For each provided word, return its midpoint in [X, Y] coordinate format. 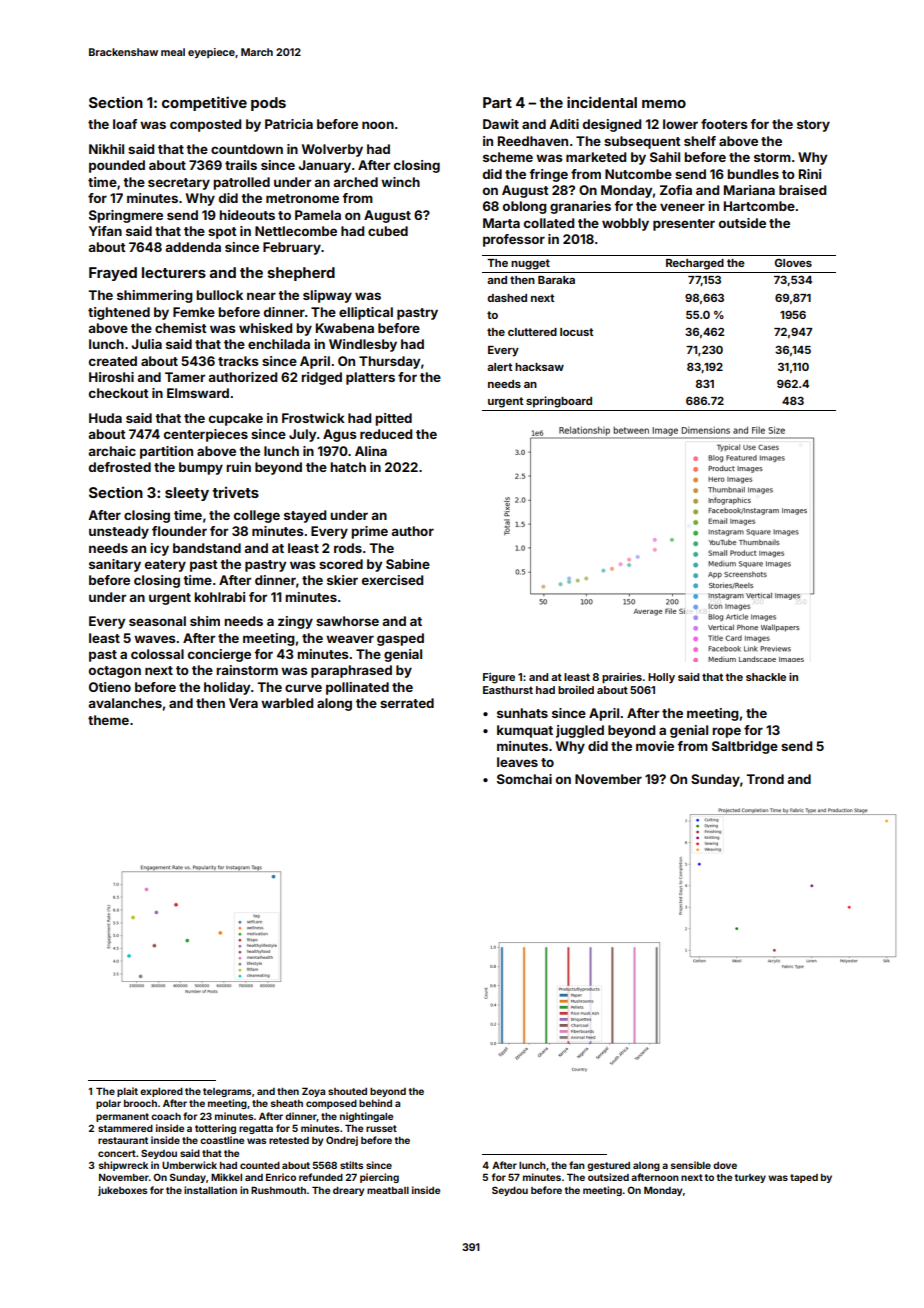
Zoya [313, 1092]
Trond [765, 779]
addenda [193, 247]
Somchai [524, 779]
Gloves [793, 262]
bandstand [207, 548]
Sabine [408, 564]
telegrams [227, 1092]
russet [381, 1128]
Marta [501, 223]
